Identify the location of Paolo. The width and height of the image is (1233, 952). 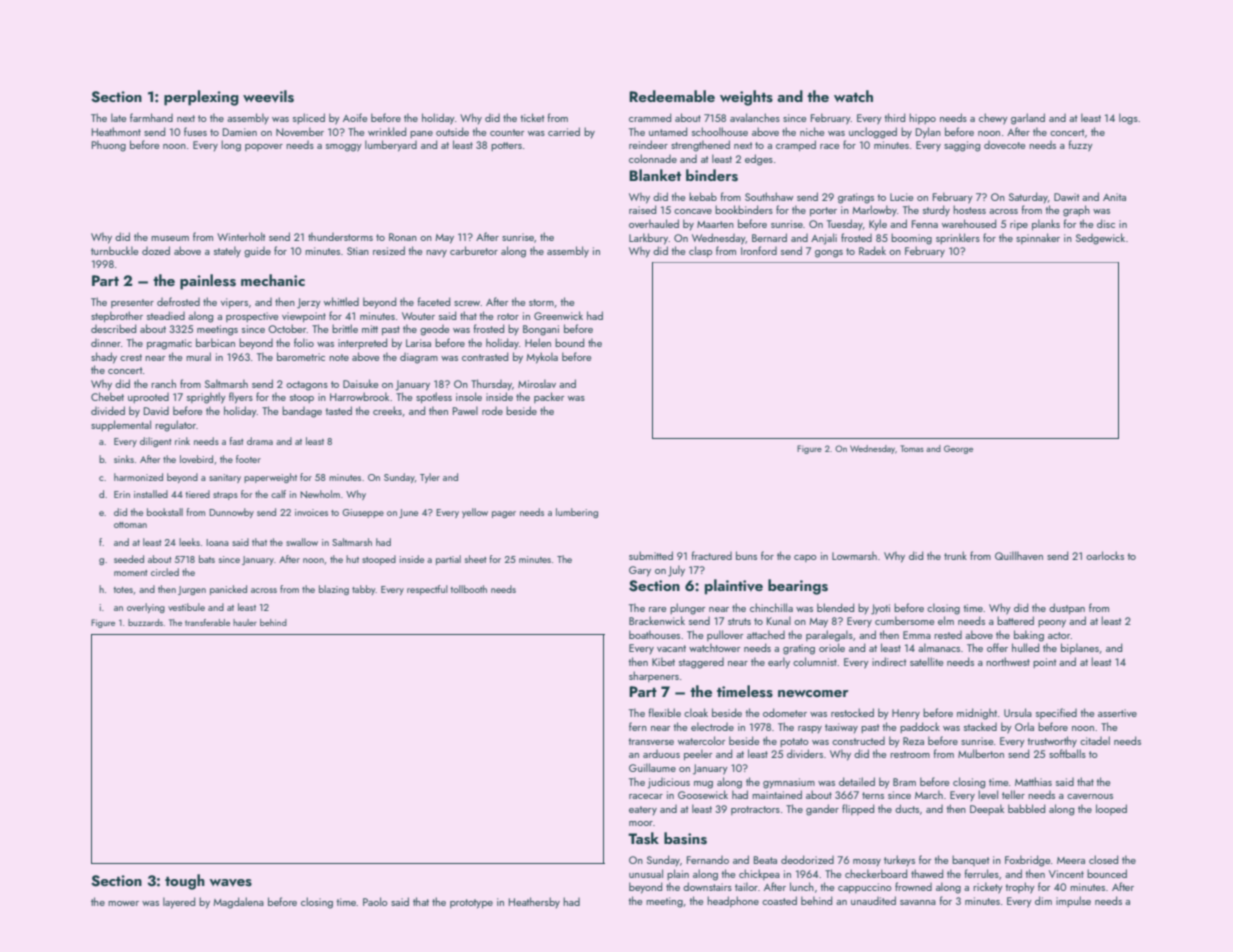
(375, 901).
